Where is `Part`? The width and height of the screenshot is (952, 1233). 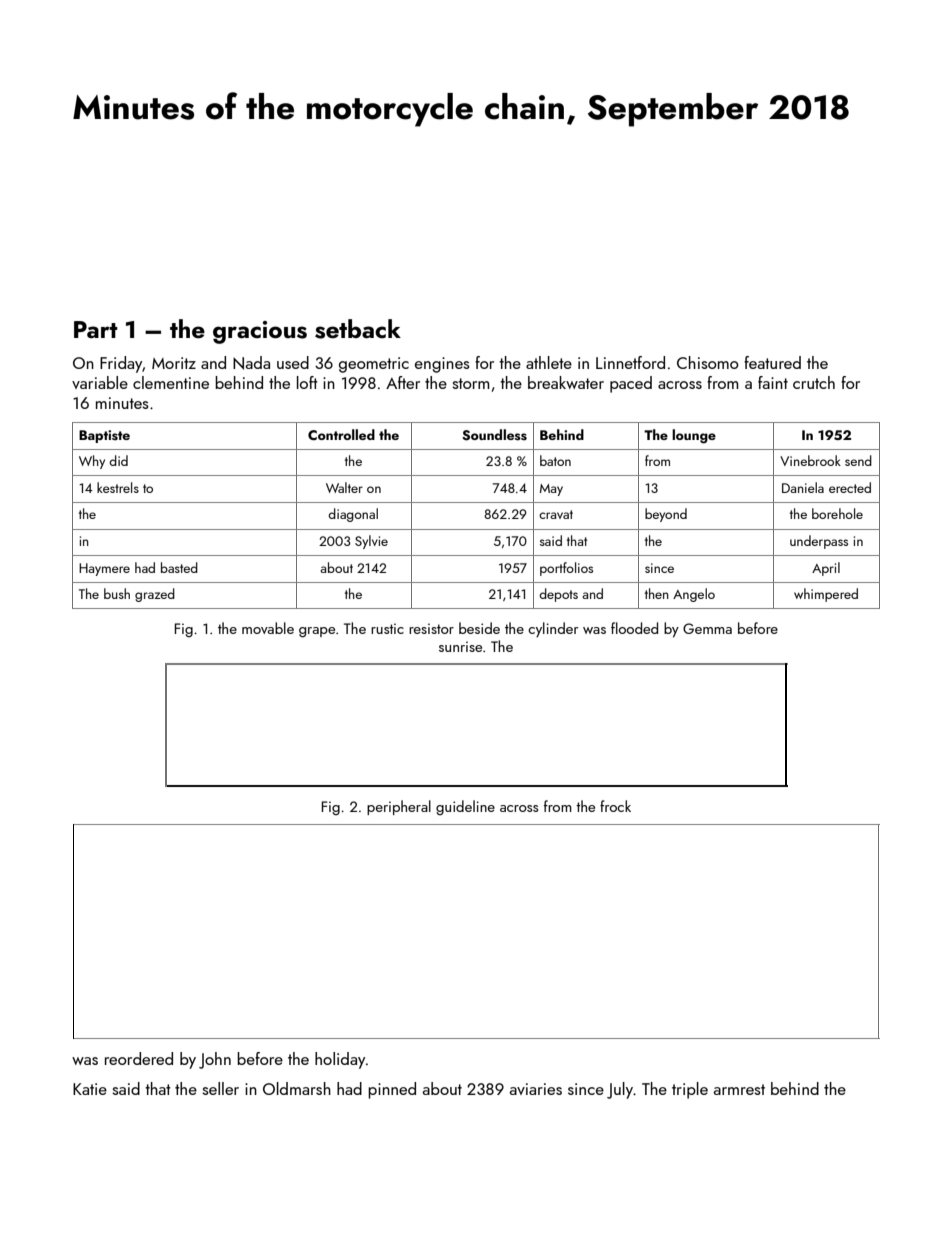 Part is located at coordinates (96, 329).
